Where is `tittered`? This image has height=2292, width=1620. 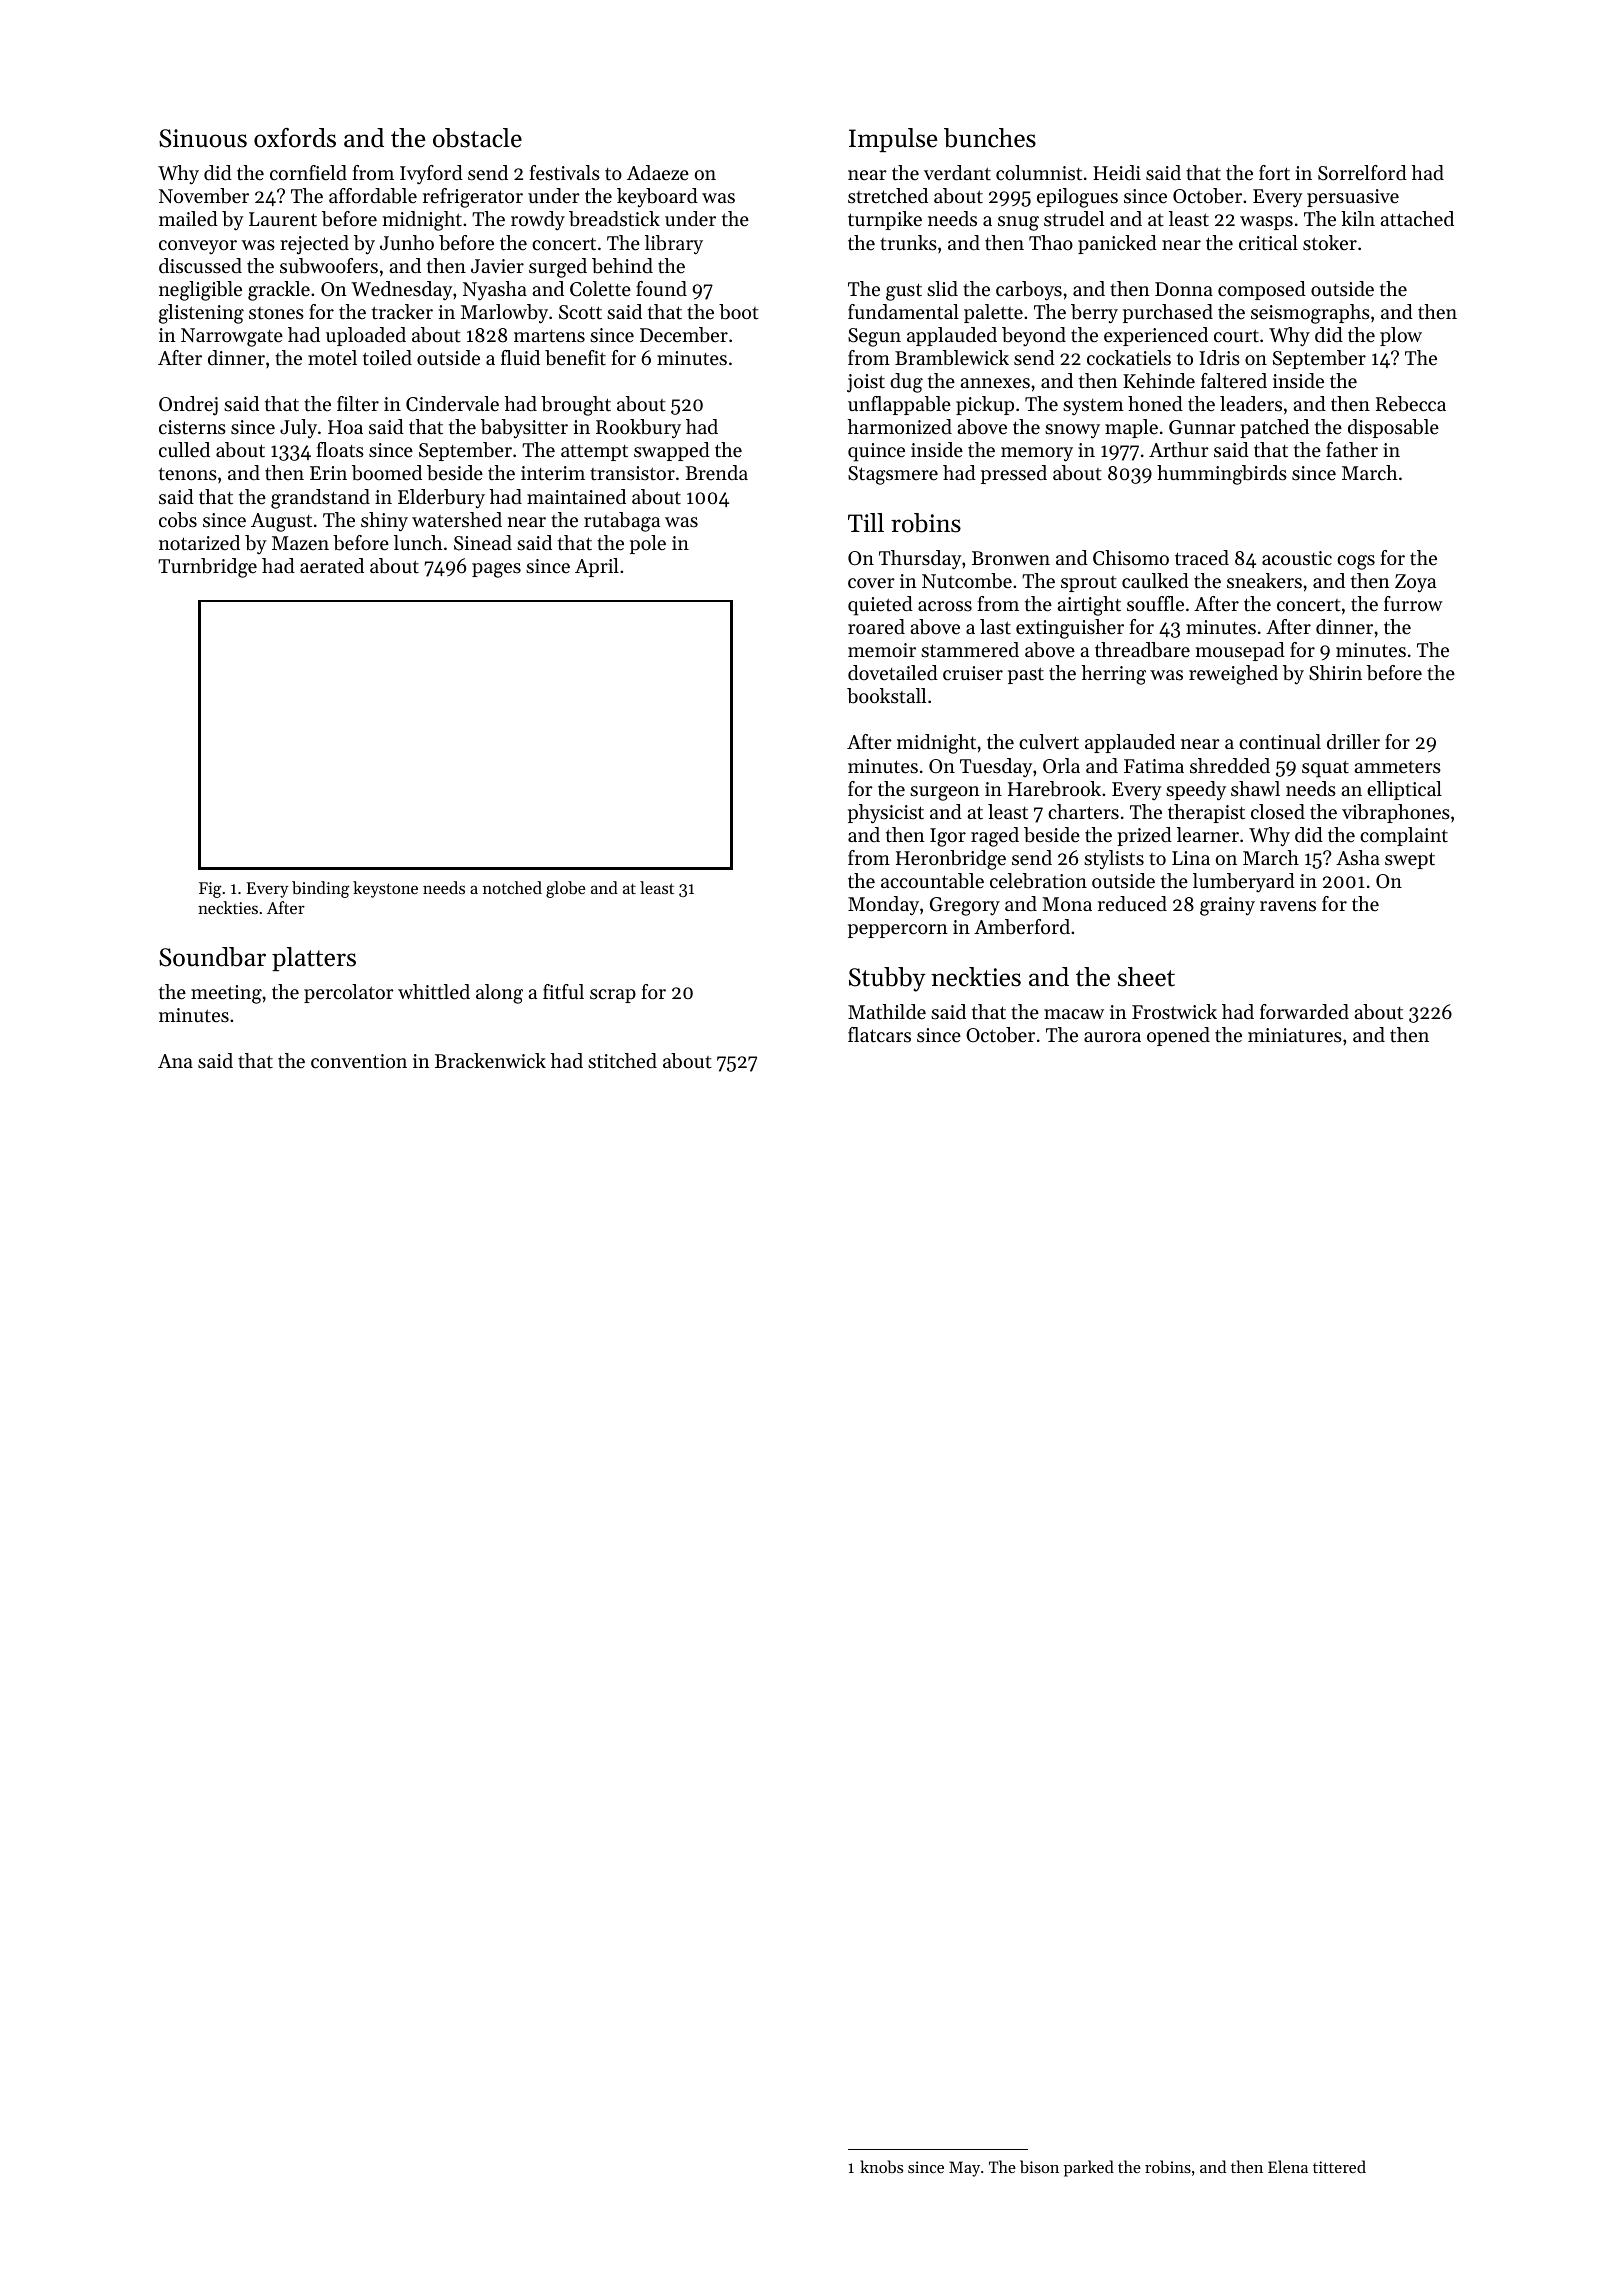 tittered is located at coordinates (1339, 2166).
